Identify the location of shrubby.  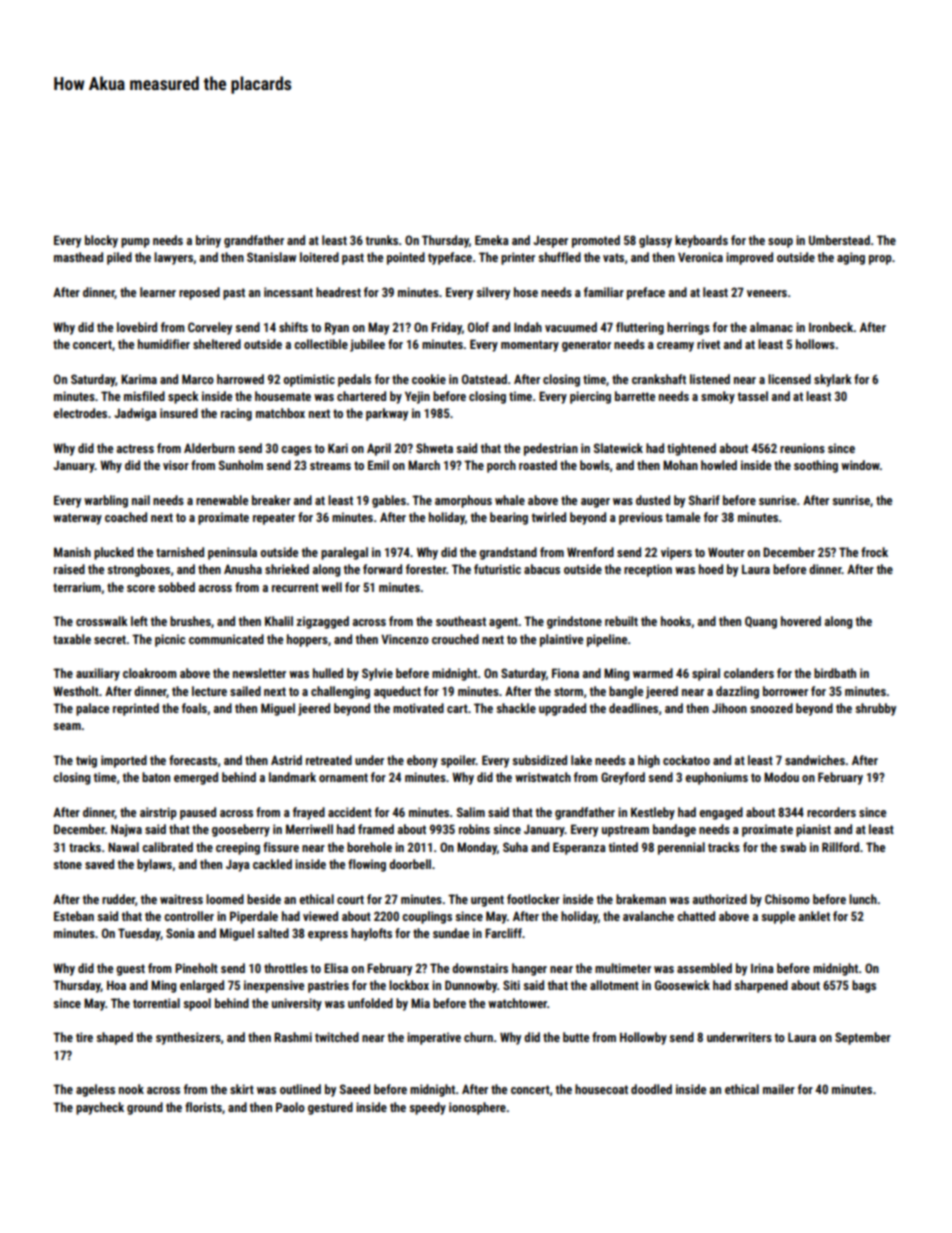
(875, 709).
